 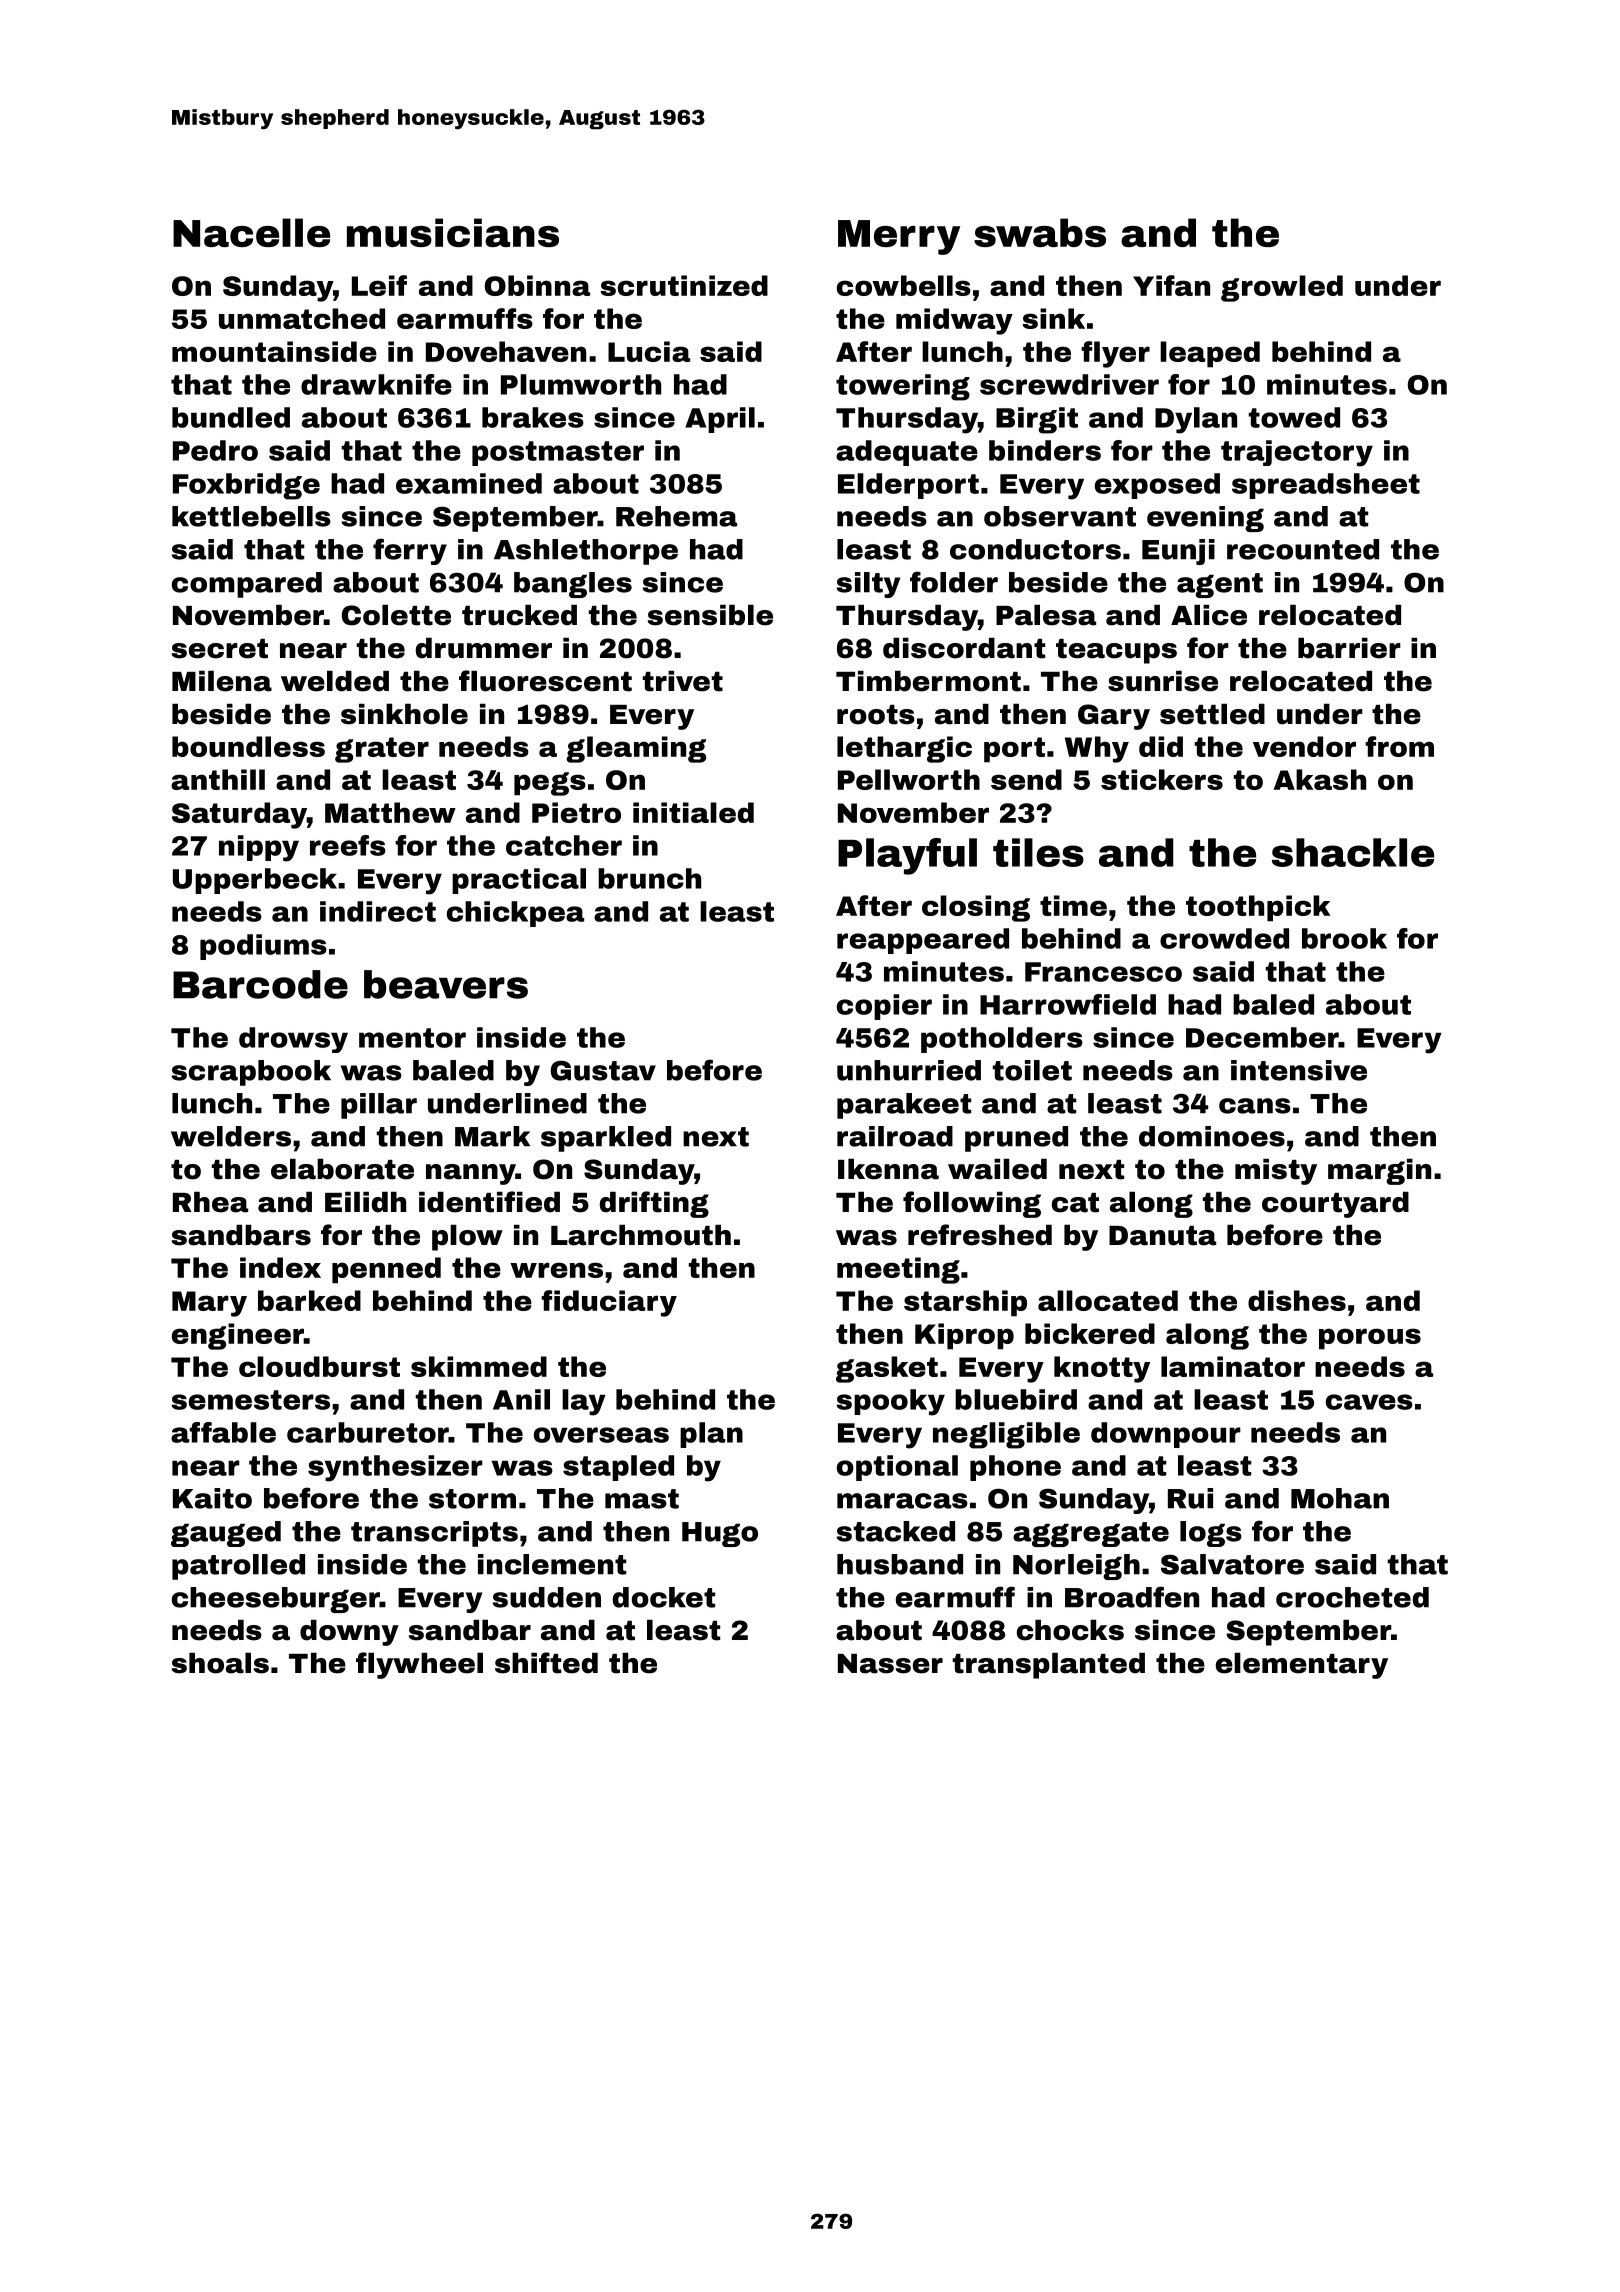 I want to click on Merry, so click(x=899, y=237).
